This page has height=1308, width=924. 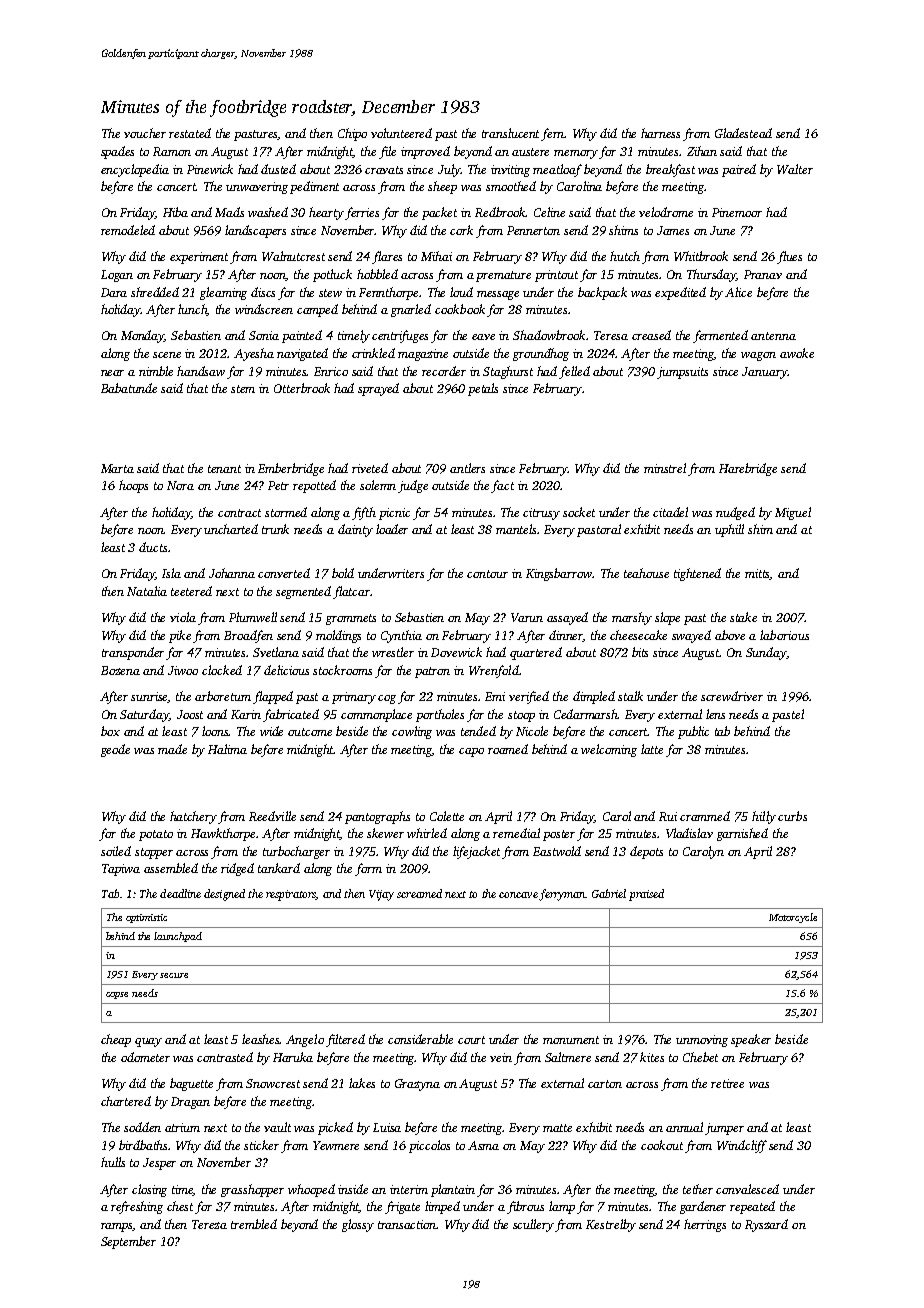 I want to click on speaker, so click(x=751, y=1040).
